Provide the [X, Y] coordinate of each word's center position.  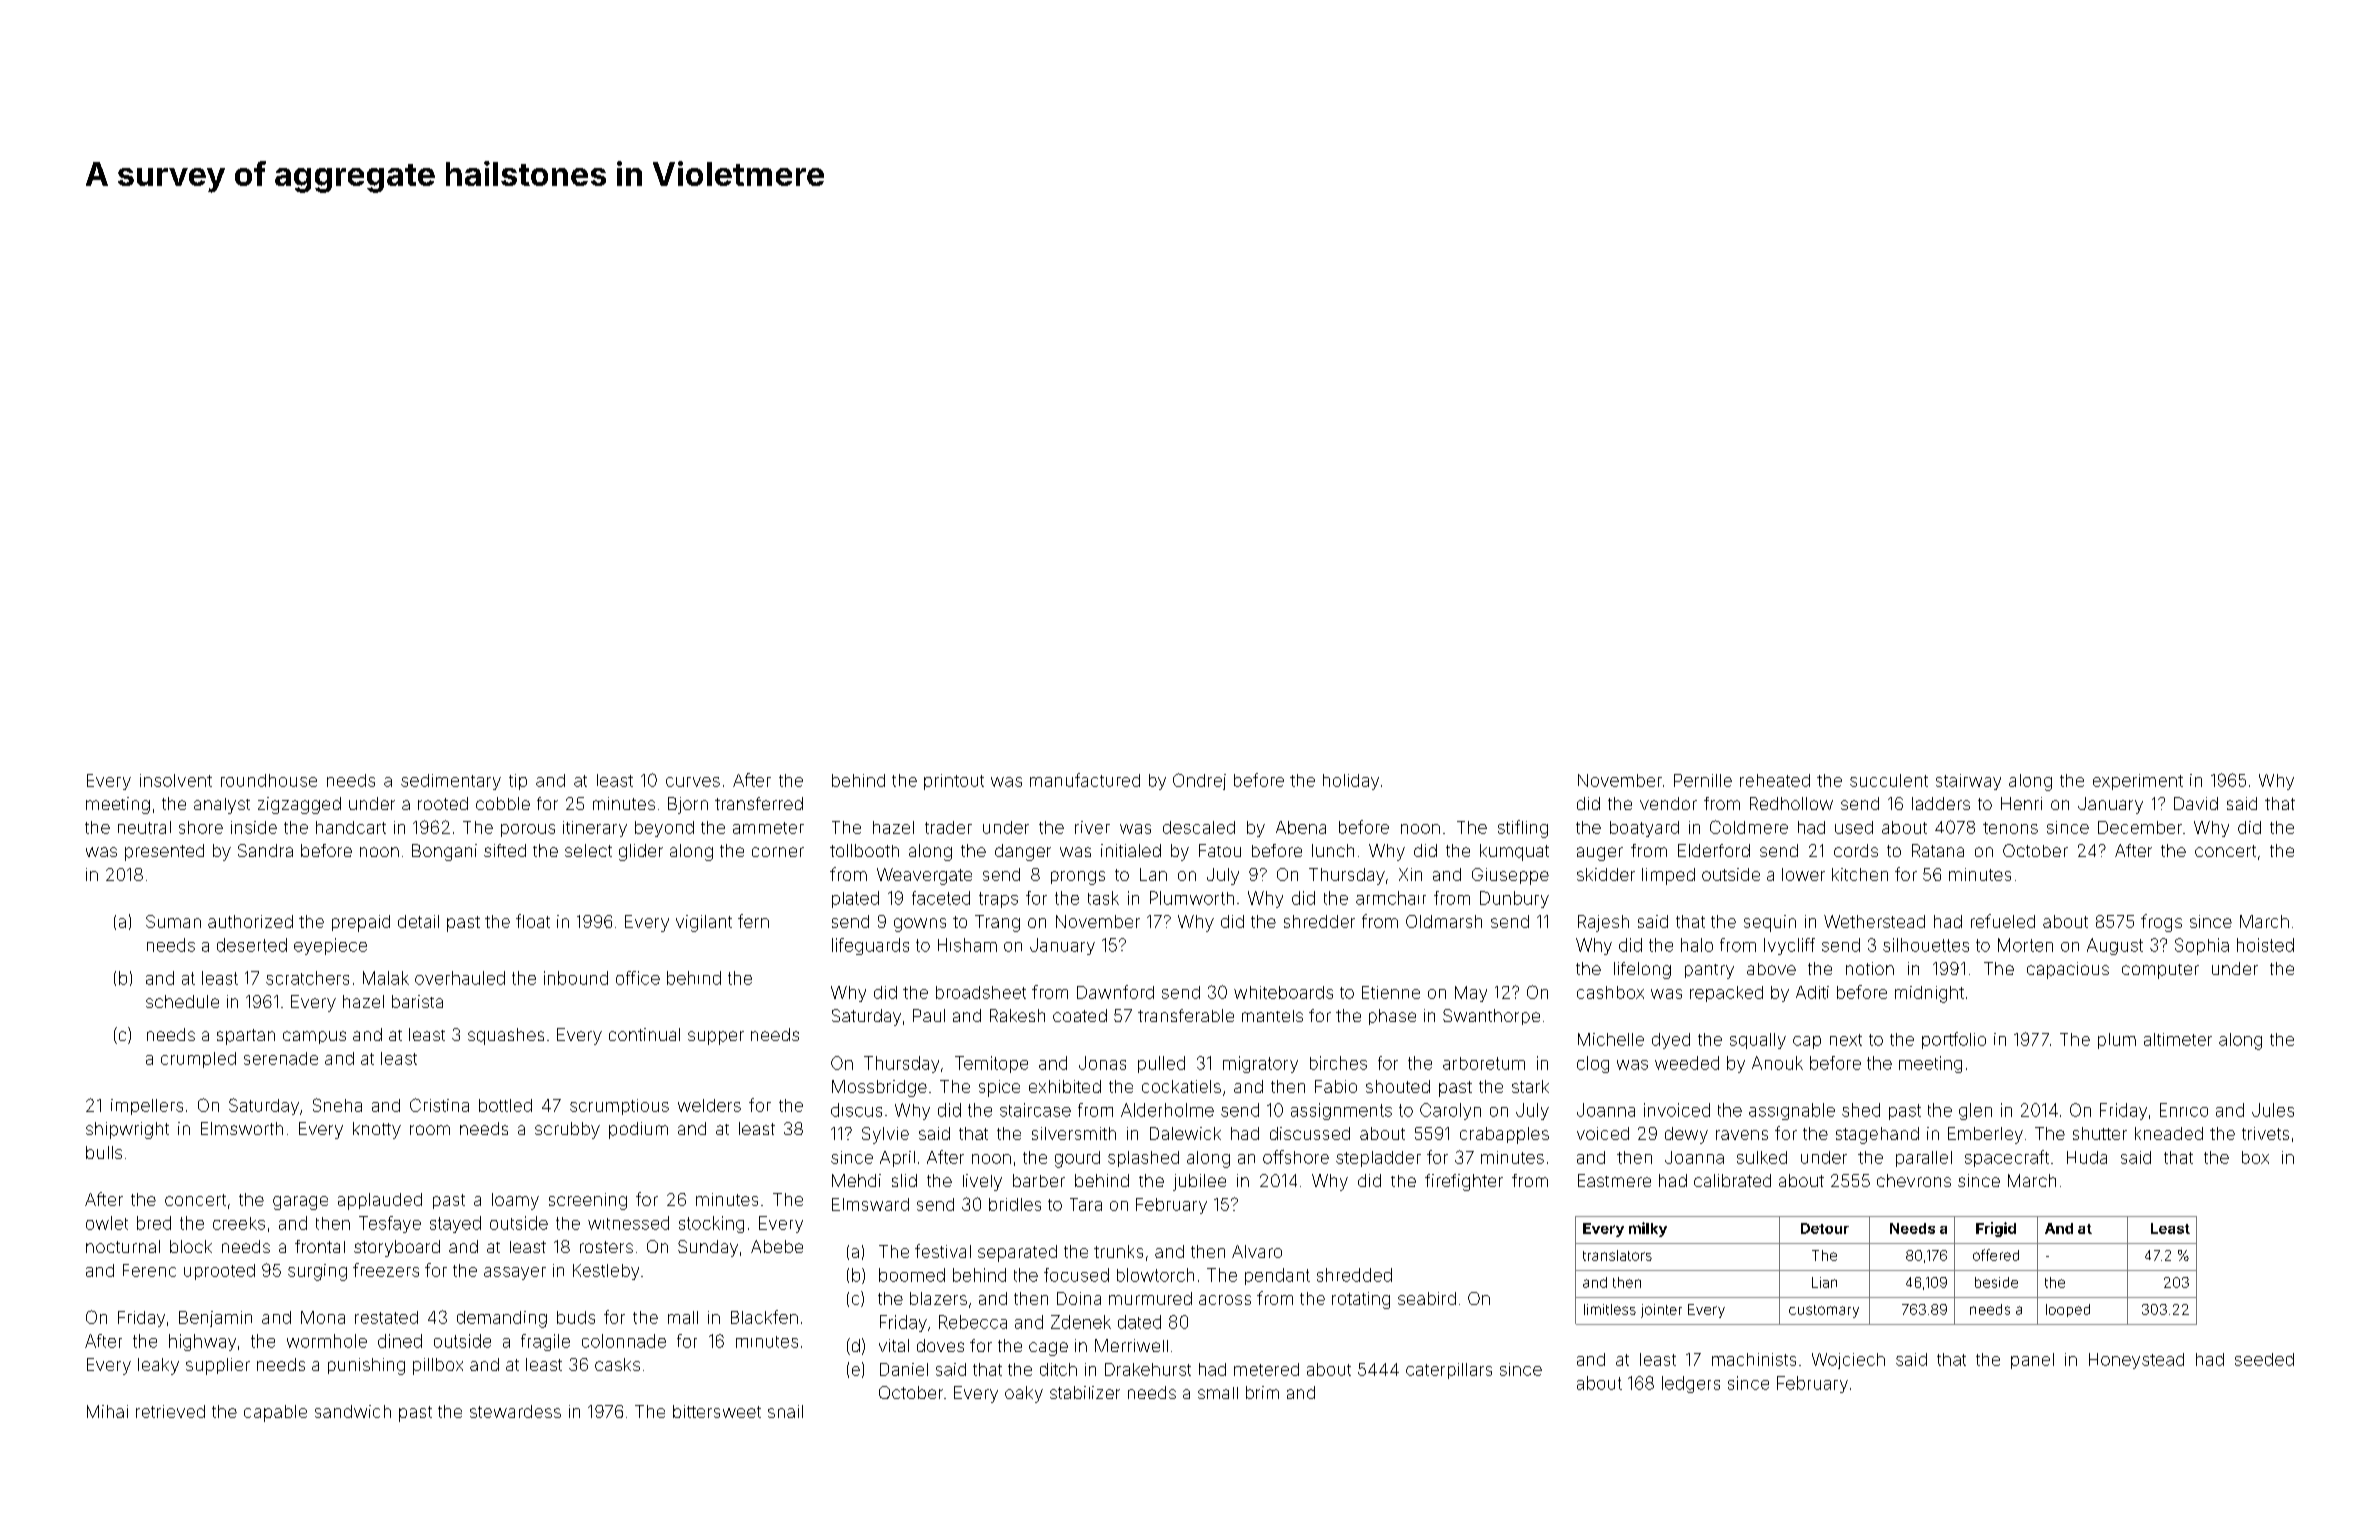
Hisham [967, 945]
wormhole [327, 1341]
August [2115, 946]
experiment [2138, 782]
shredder [1319, 921]
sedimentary [451, 782]
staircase [1035, 1110]
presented [164, 852]
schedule [182, 1001]
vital [894, 1345]
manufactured [1085, 780]
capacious [2068, 970]
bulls [104, 1152]
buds [576, 1317]
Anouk [1777, 1063]
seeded [2264, 1359]
